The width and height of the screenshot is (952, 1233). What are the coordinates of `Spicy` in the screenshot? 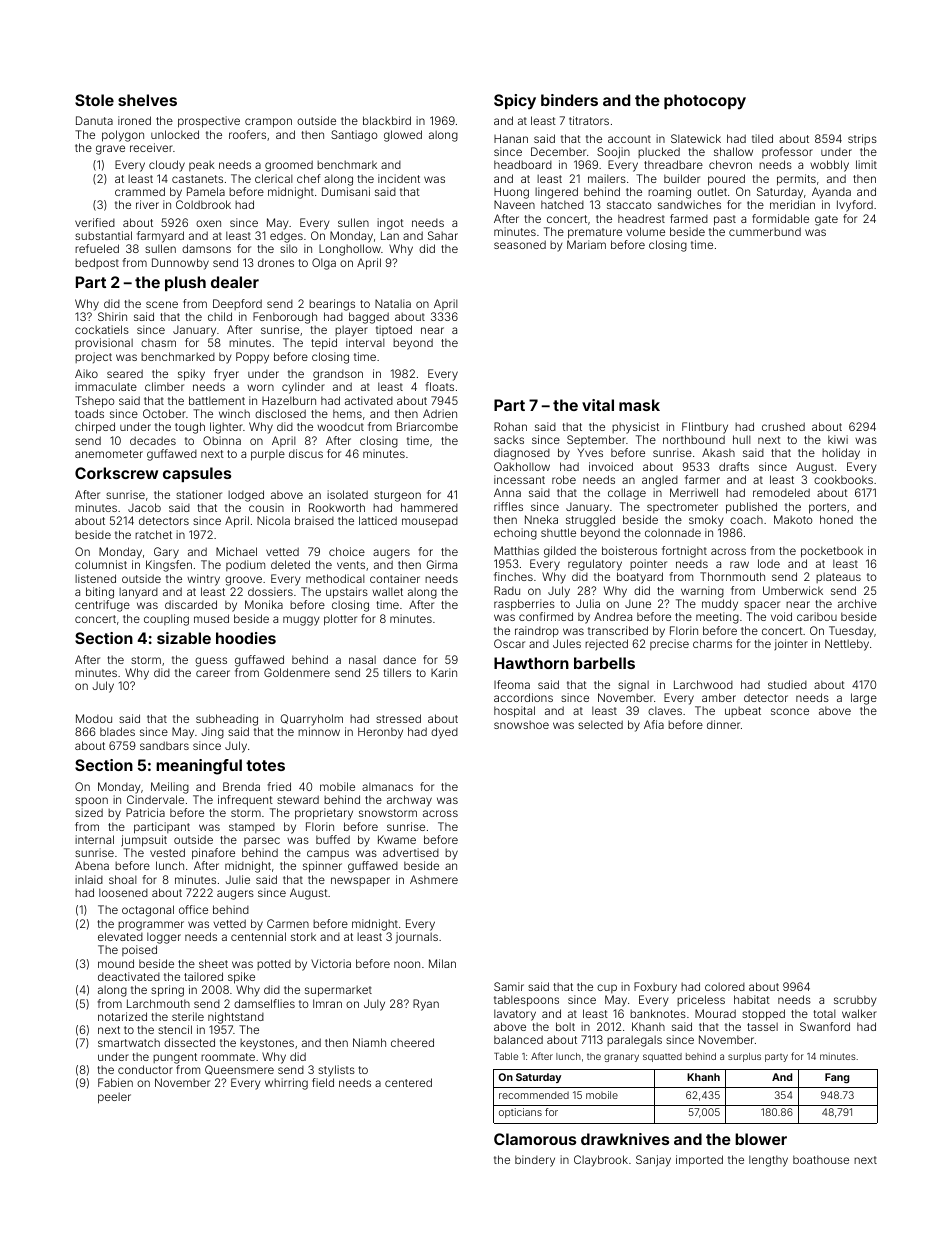 It's located at (515, 102).
